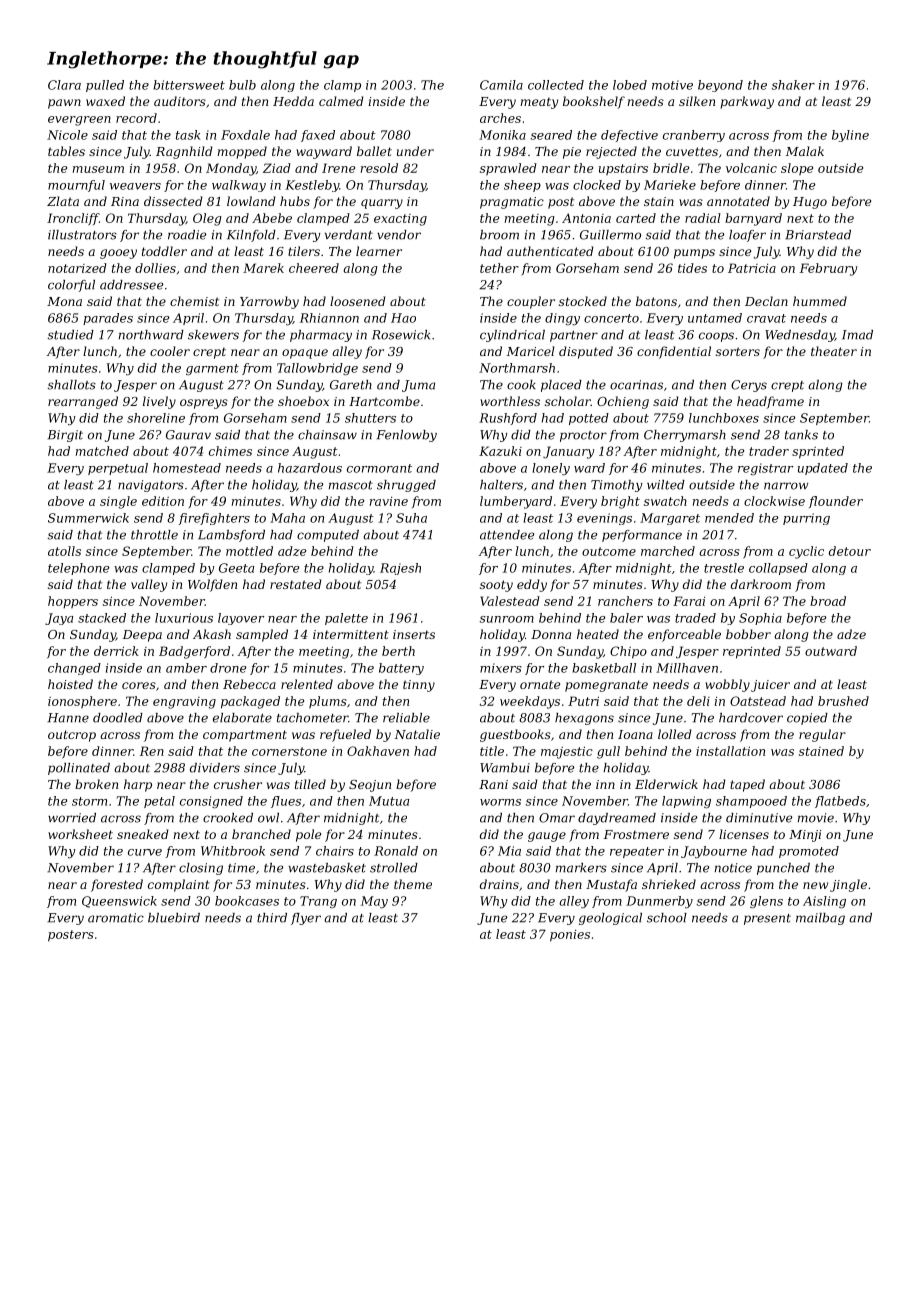 The width and height of the image is (924, 1308). What do you see at coordinates (793, 85) in the image?
I see `shaker` at bounding box center [793, 85].
